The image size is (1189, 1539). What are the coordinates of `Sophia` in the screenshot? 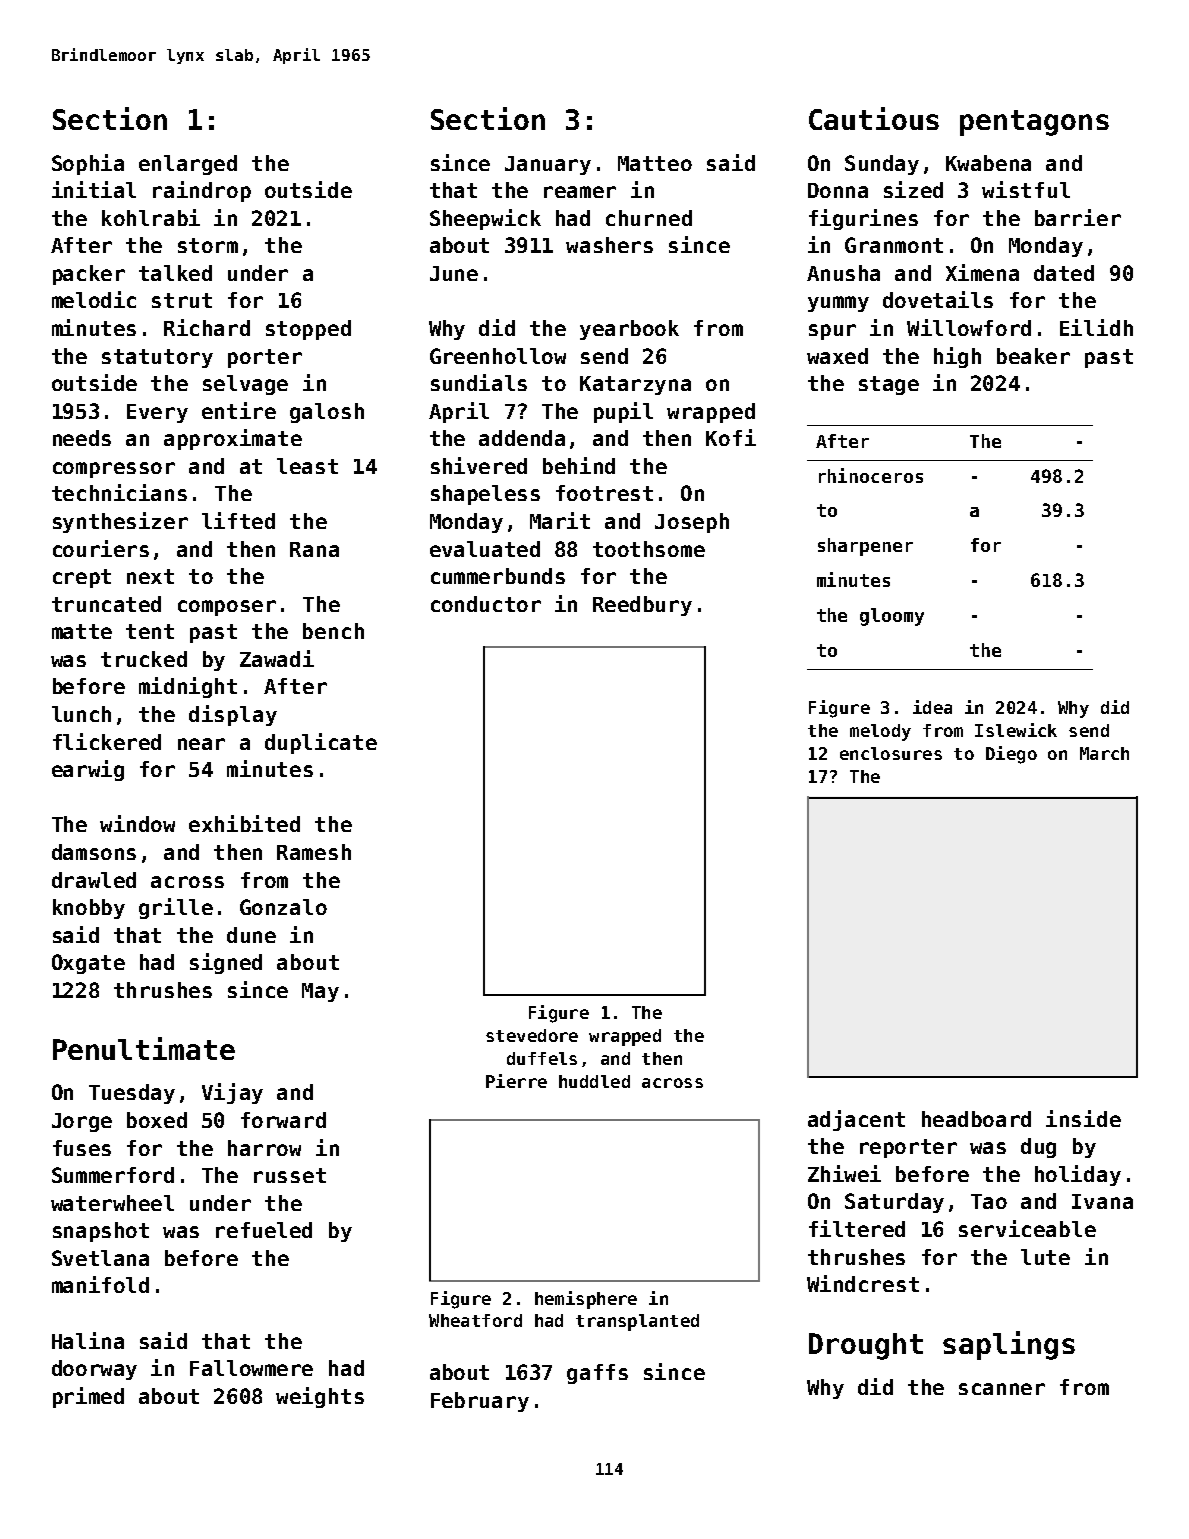 It's located at (88, 164).
